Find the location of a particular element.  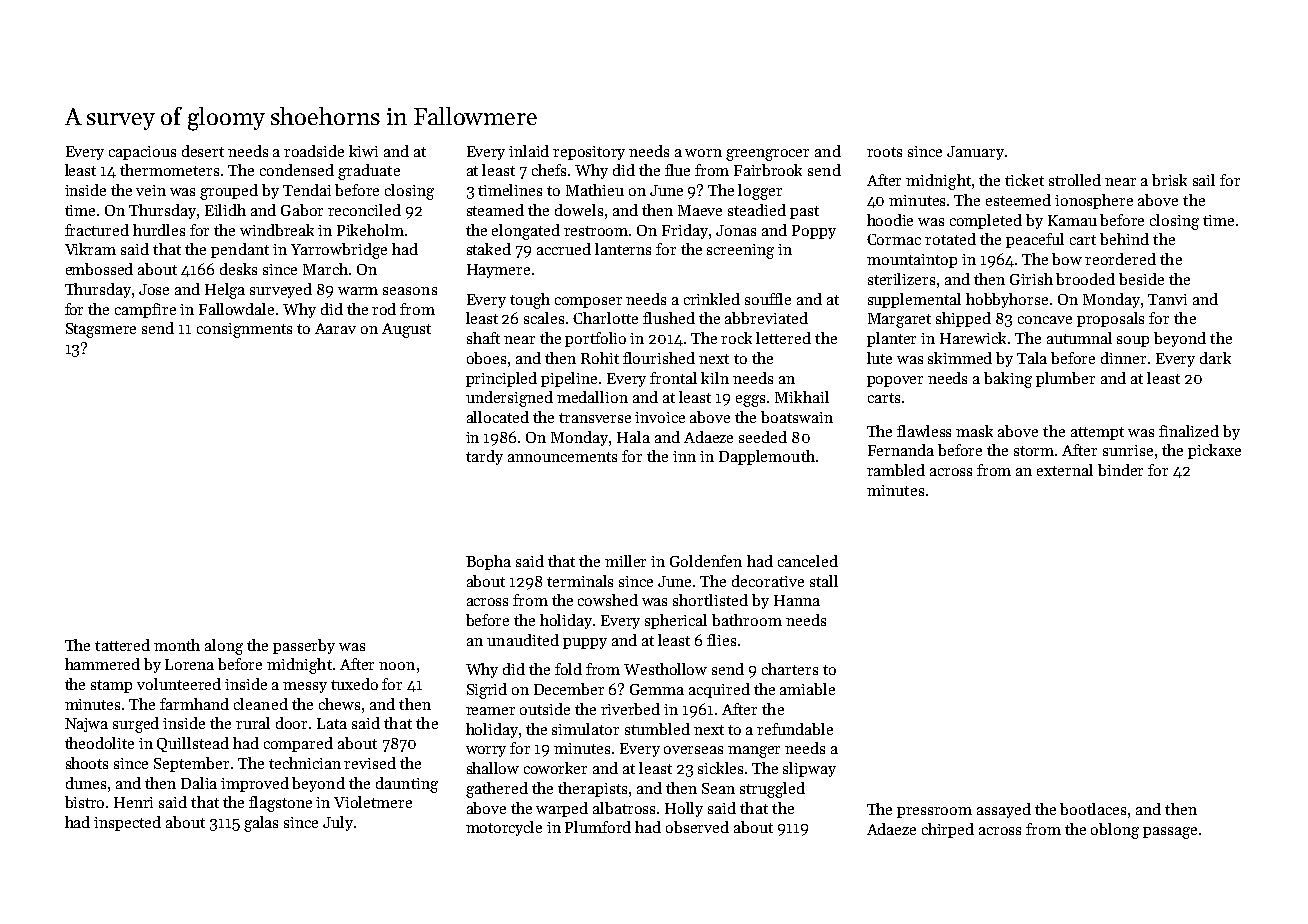

sail is located at coordinates (1204, 180).
